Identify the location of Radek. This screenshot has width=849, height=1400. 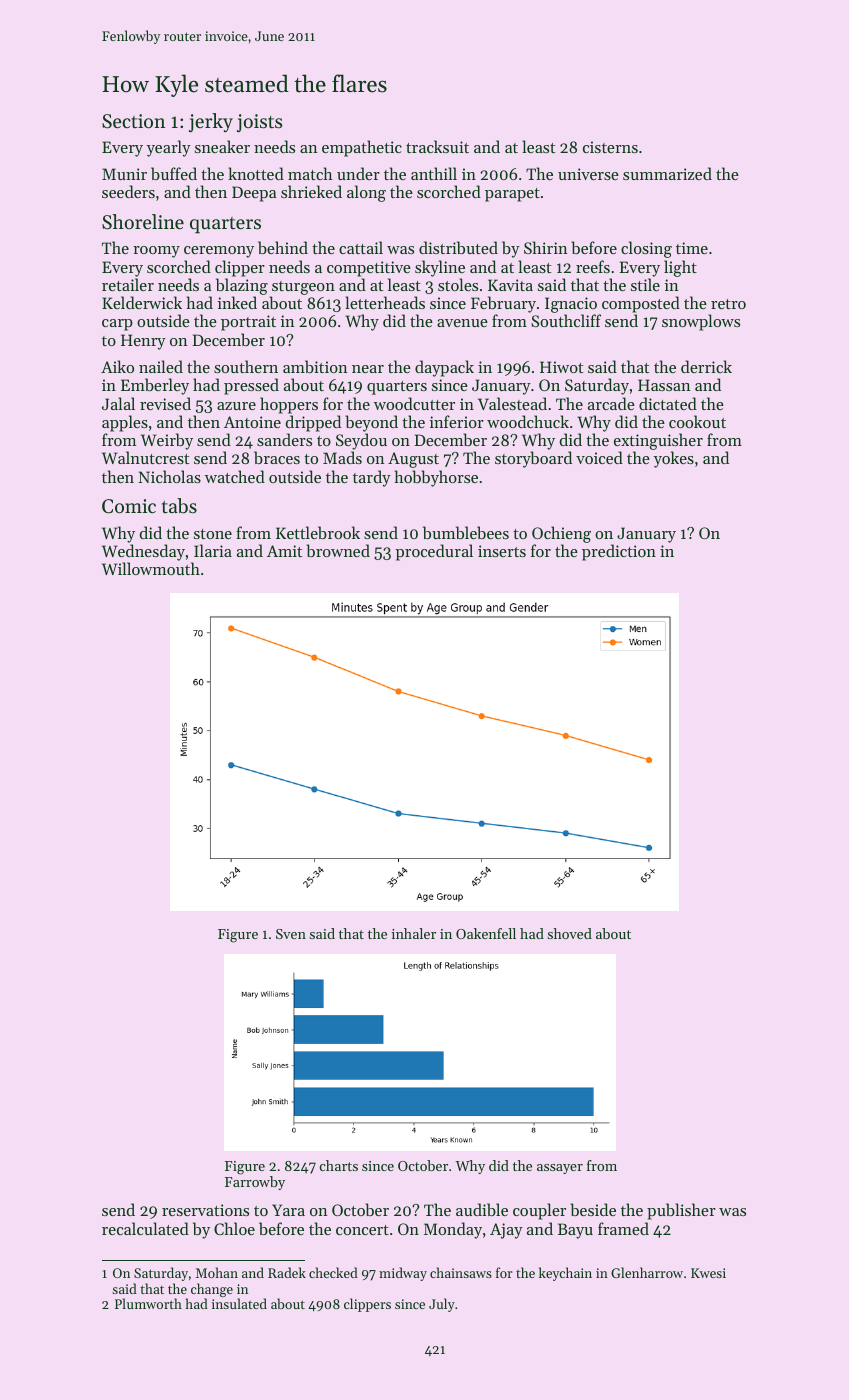
(287, 1272).
